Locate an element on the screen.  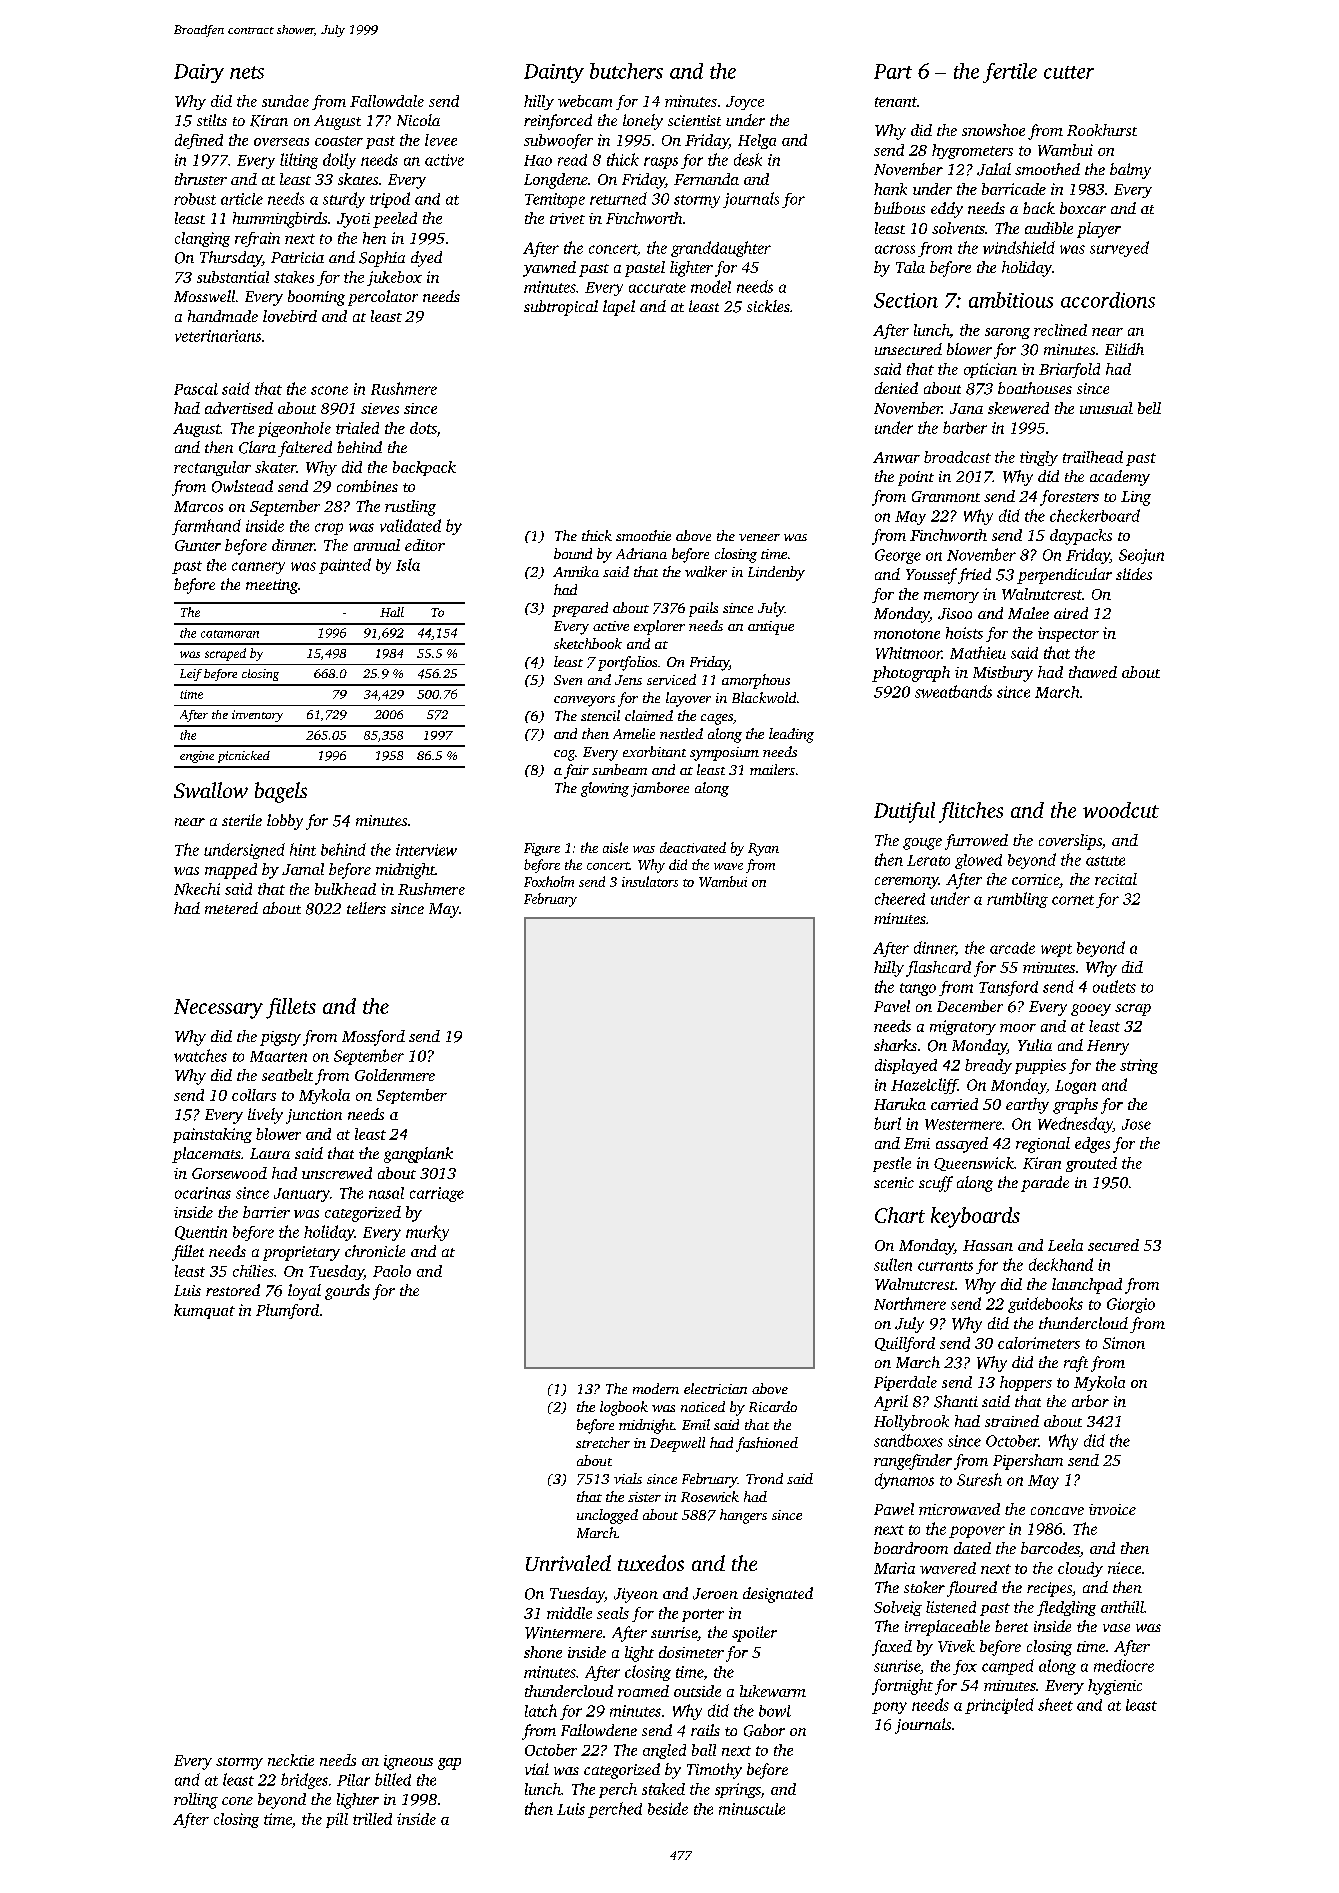
grouted is located at coordinates (1091, 1164).
